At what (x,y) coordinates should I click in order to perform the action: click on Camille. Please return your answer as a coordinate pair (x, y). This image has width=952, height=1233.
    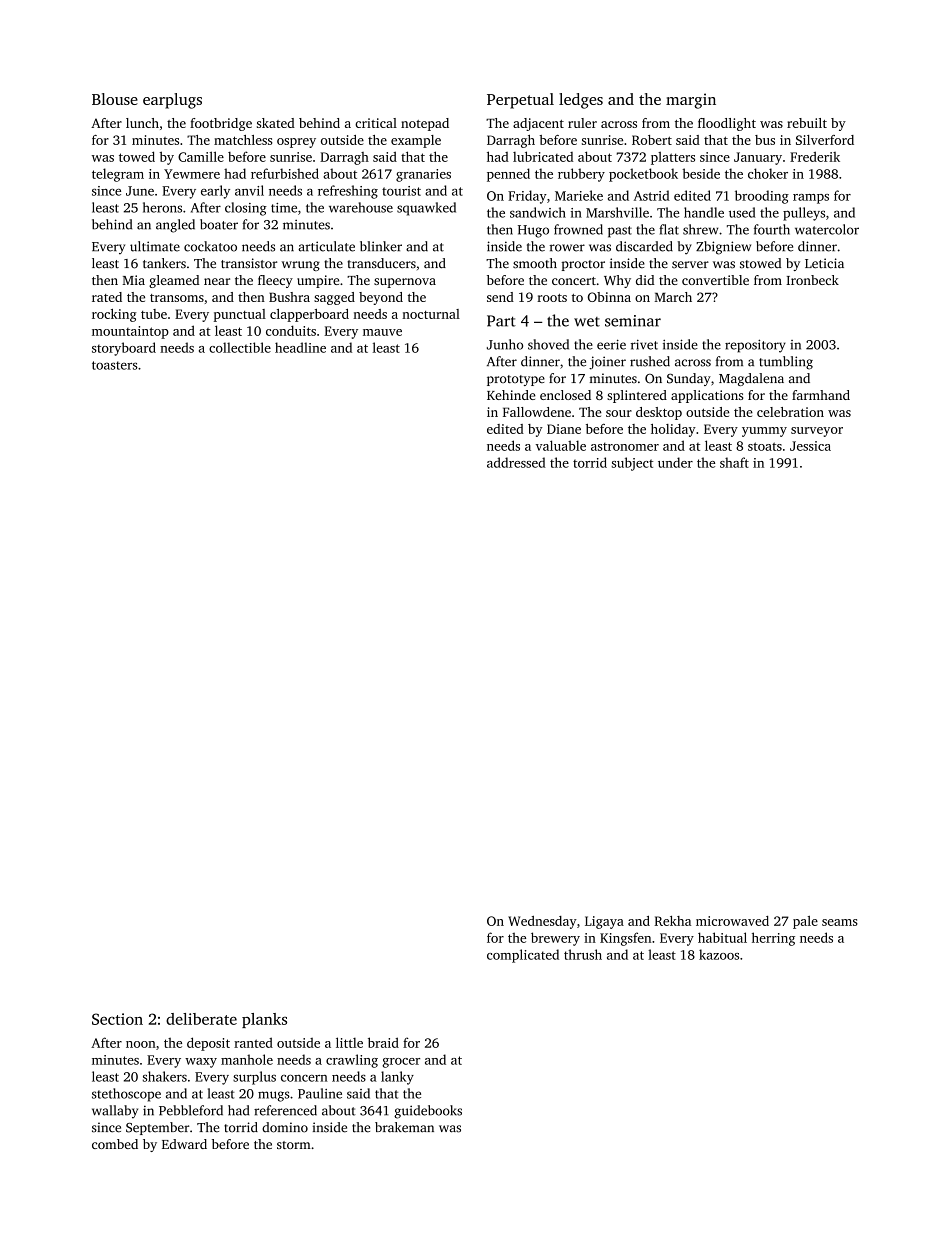
    Looking at the image, I should click on (201, 156).
